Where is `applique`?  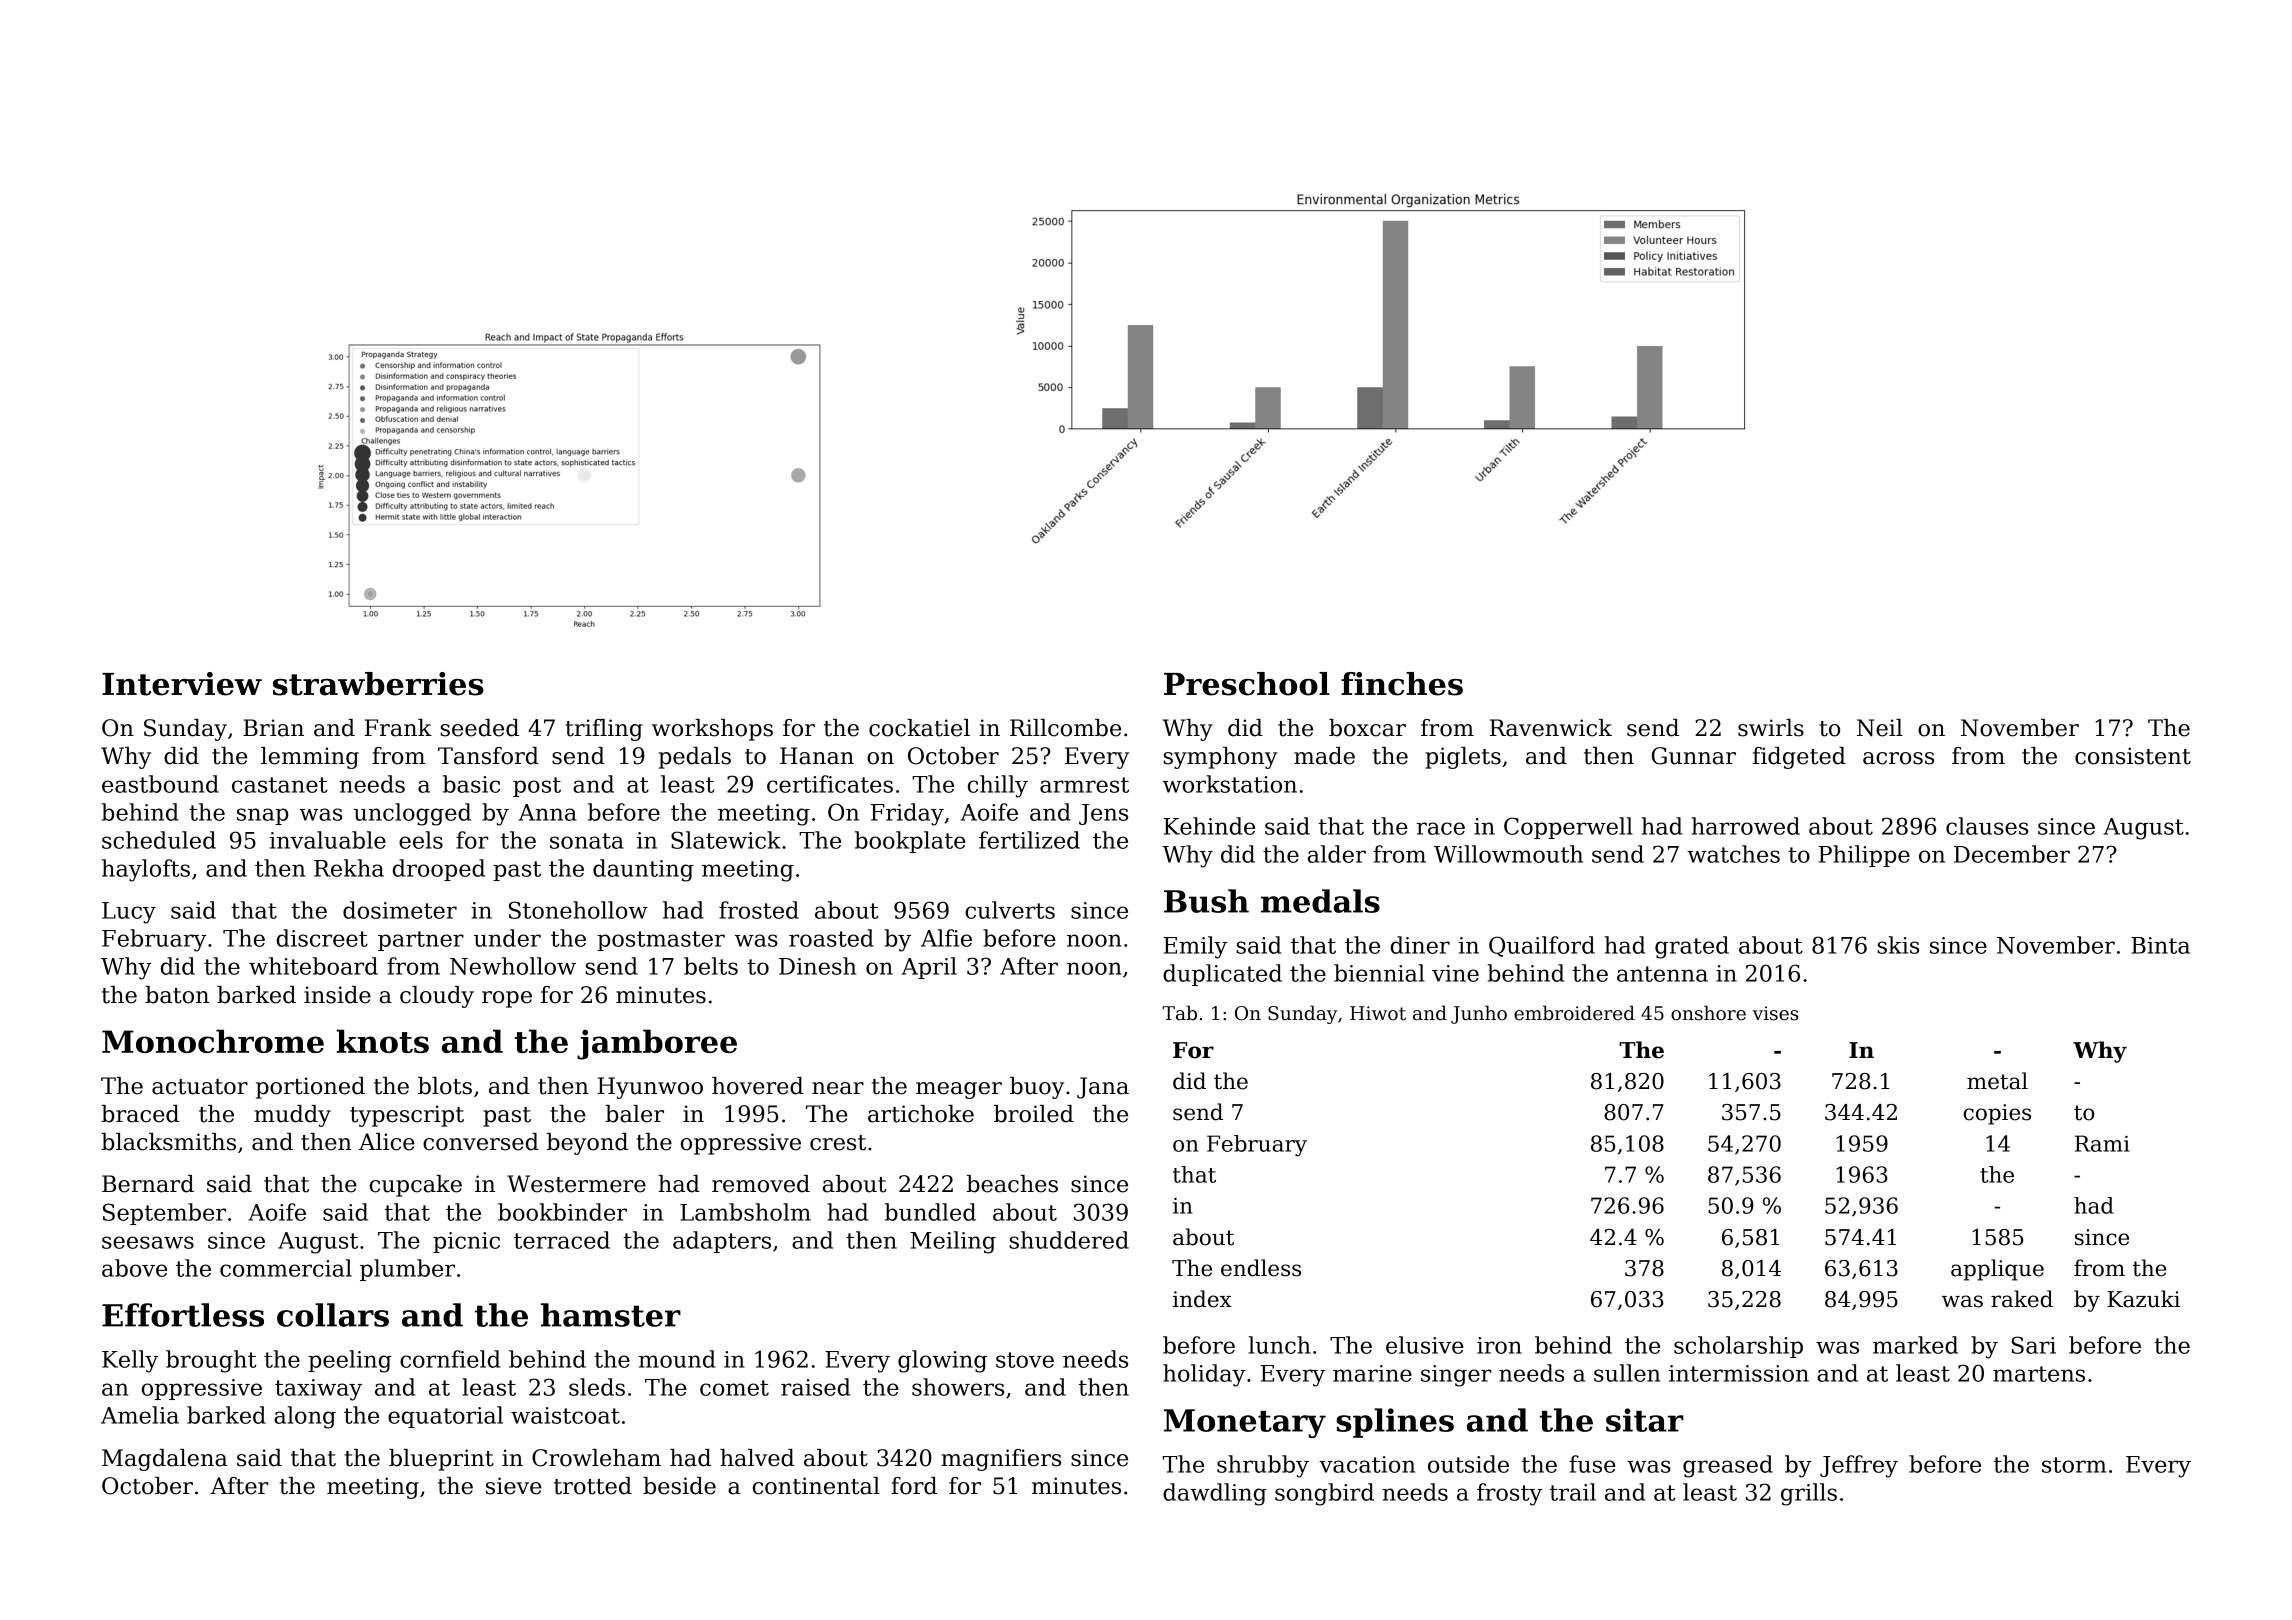
applique is located at coordinates (1997, 1270).
